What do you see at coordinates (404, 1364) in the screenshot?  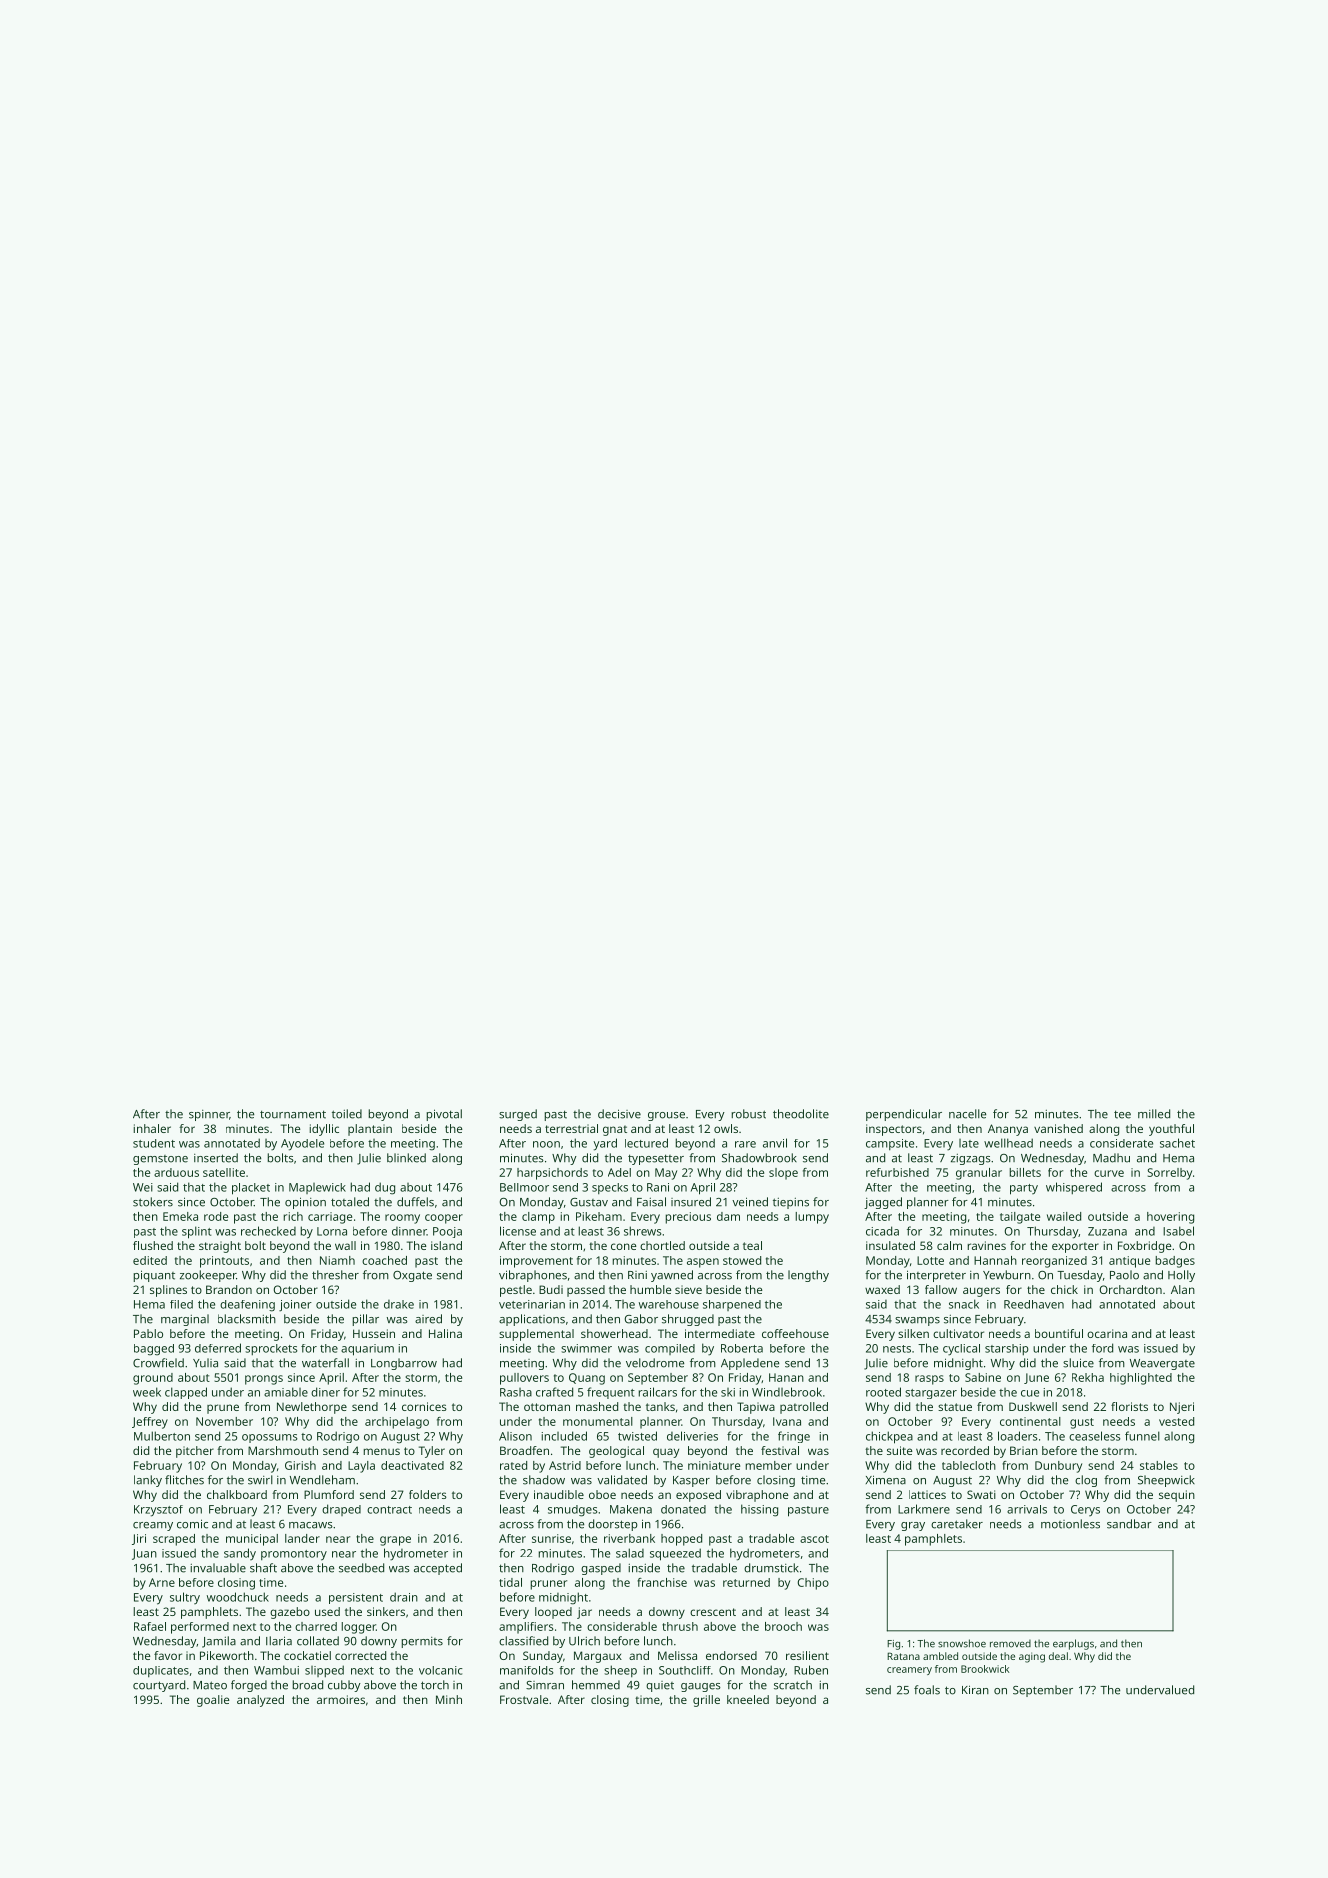 I see `Longbarrow` at bounding box center [404, 1364].
